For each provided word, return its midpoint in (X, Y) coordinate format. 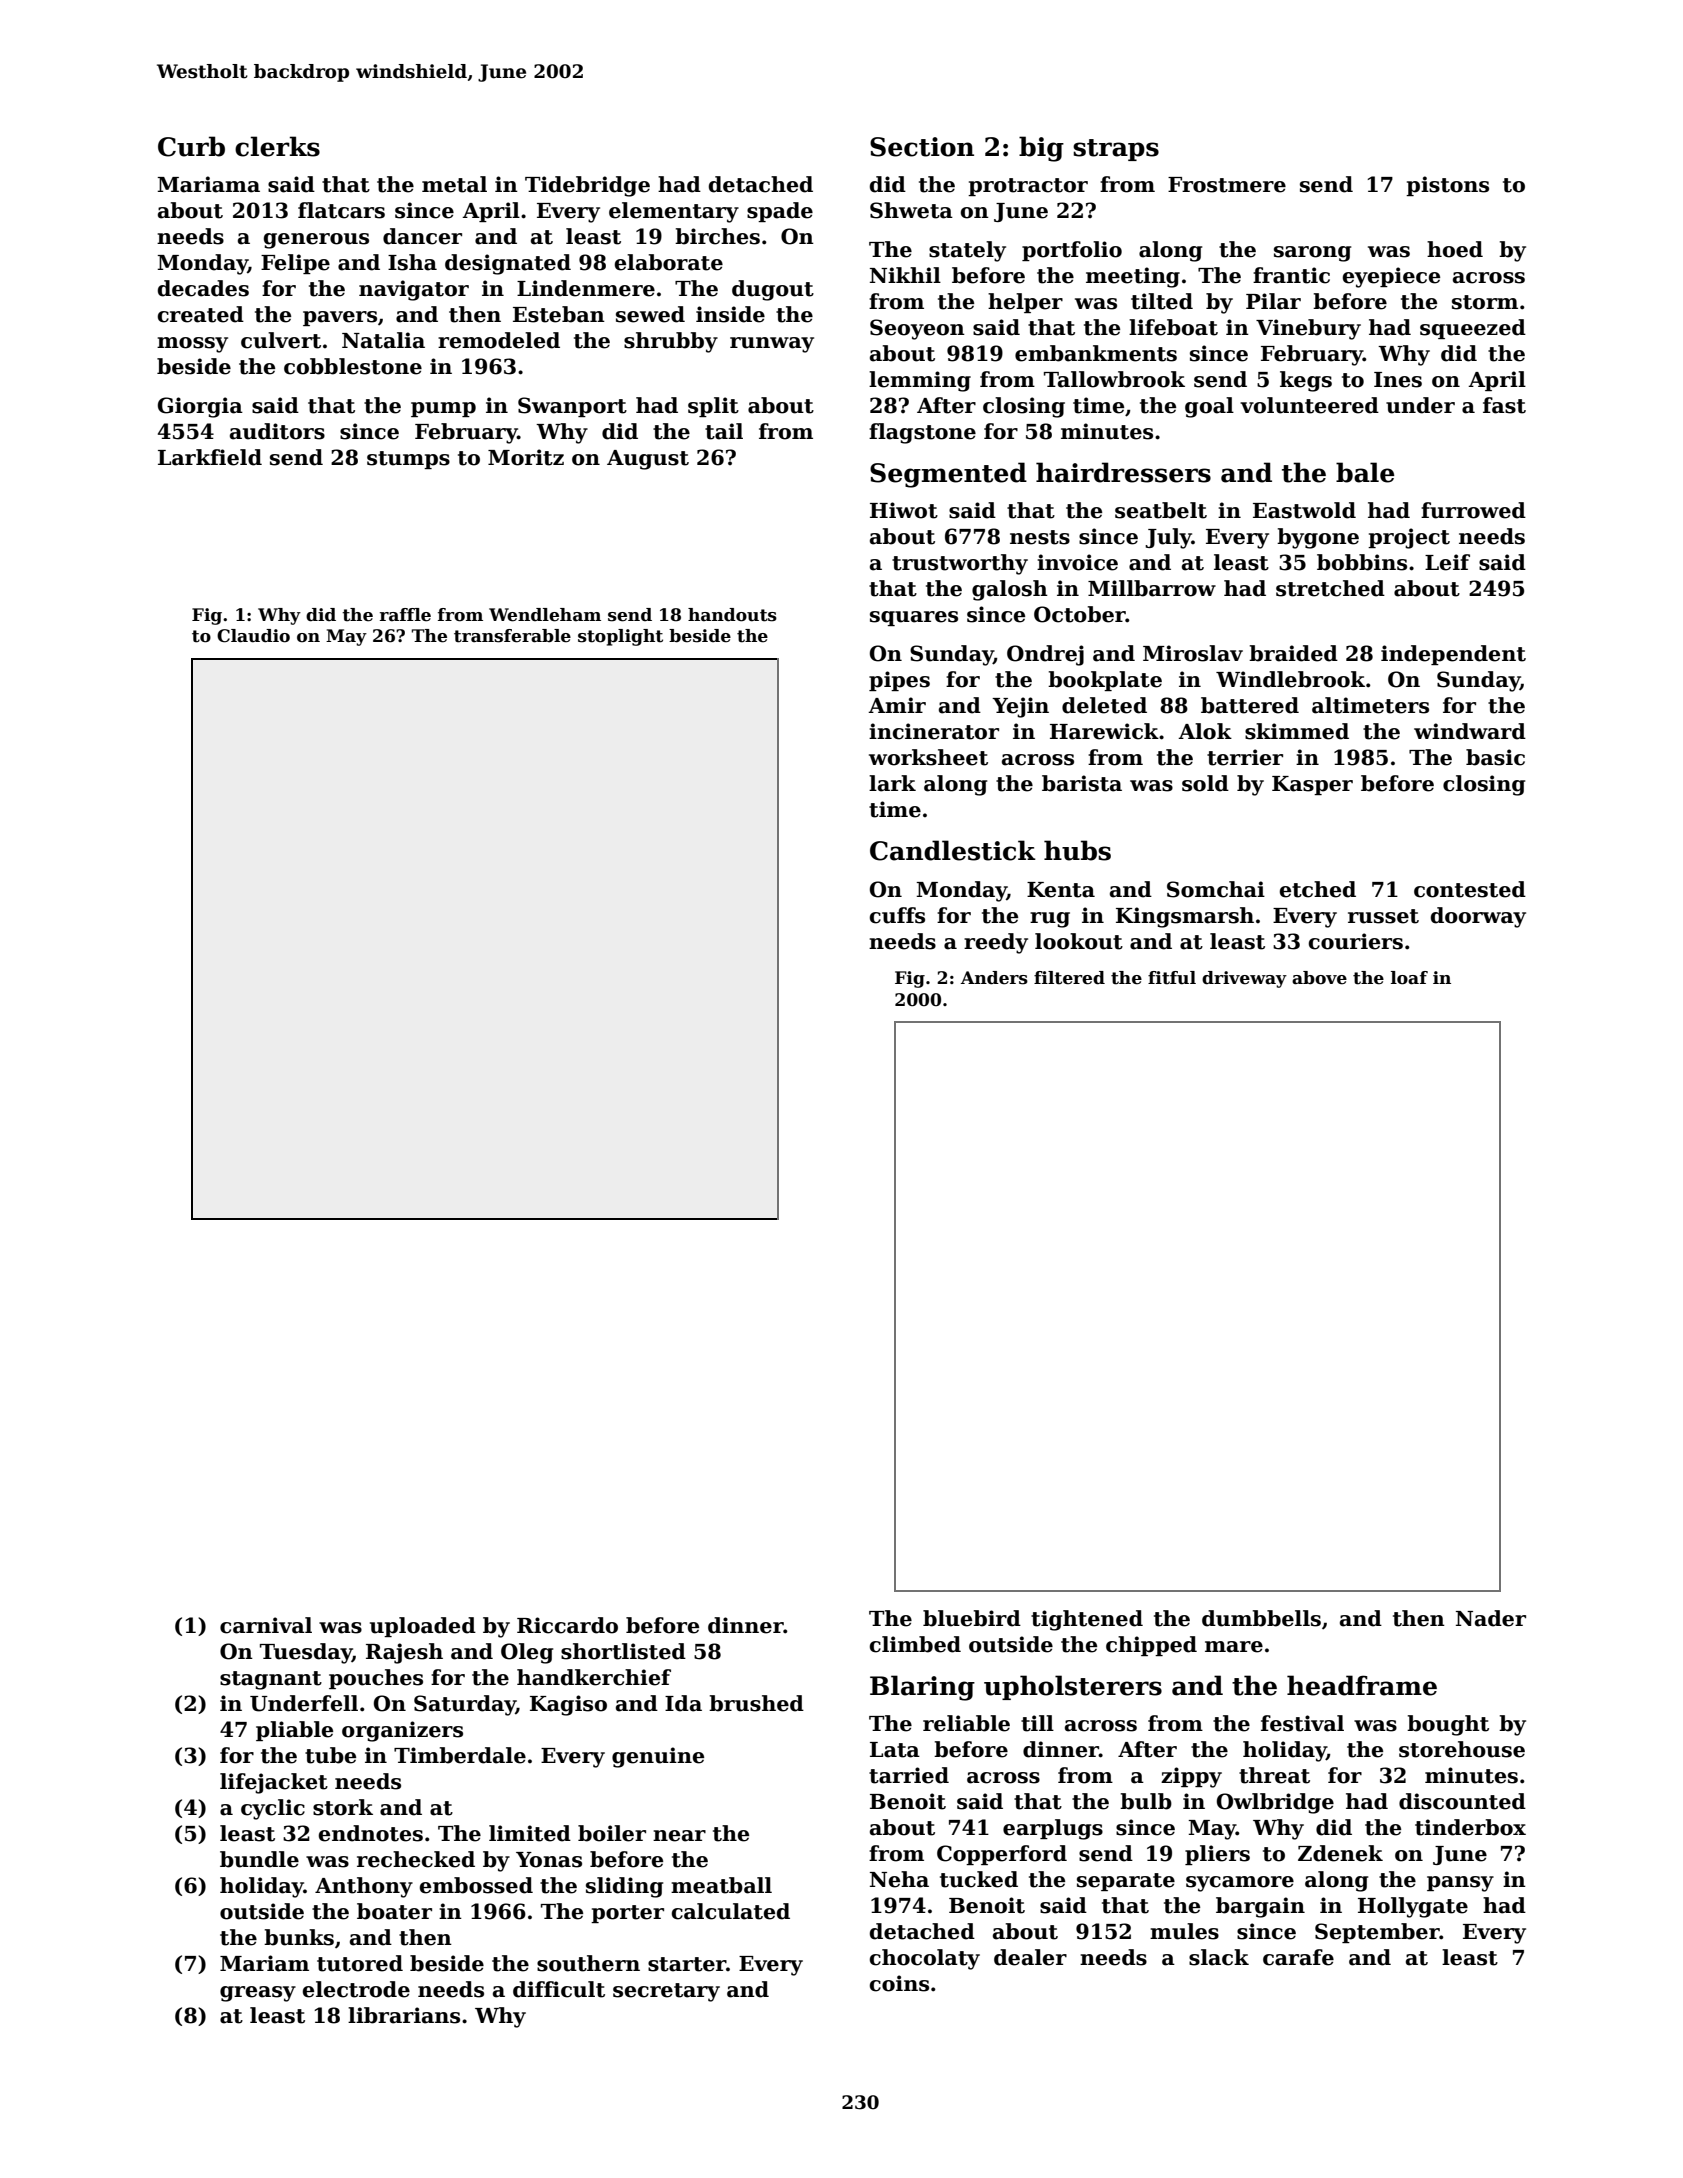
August (648, 460)
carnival (266, 1625)
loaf (1409, 978)
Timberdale (460, 1755)
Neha (899, 1879)
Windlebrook (1290, 679)
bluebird (972, 1618)
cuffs (897, 915)
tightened (1087, 1620)
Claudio (253, 636)
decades (203, 288)
